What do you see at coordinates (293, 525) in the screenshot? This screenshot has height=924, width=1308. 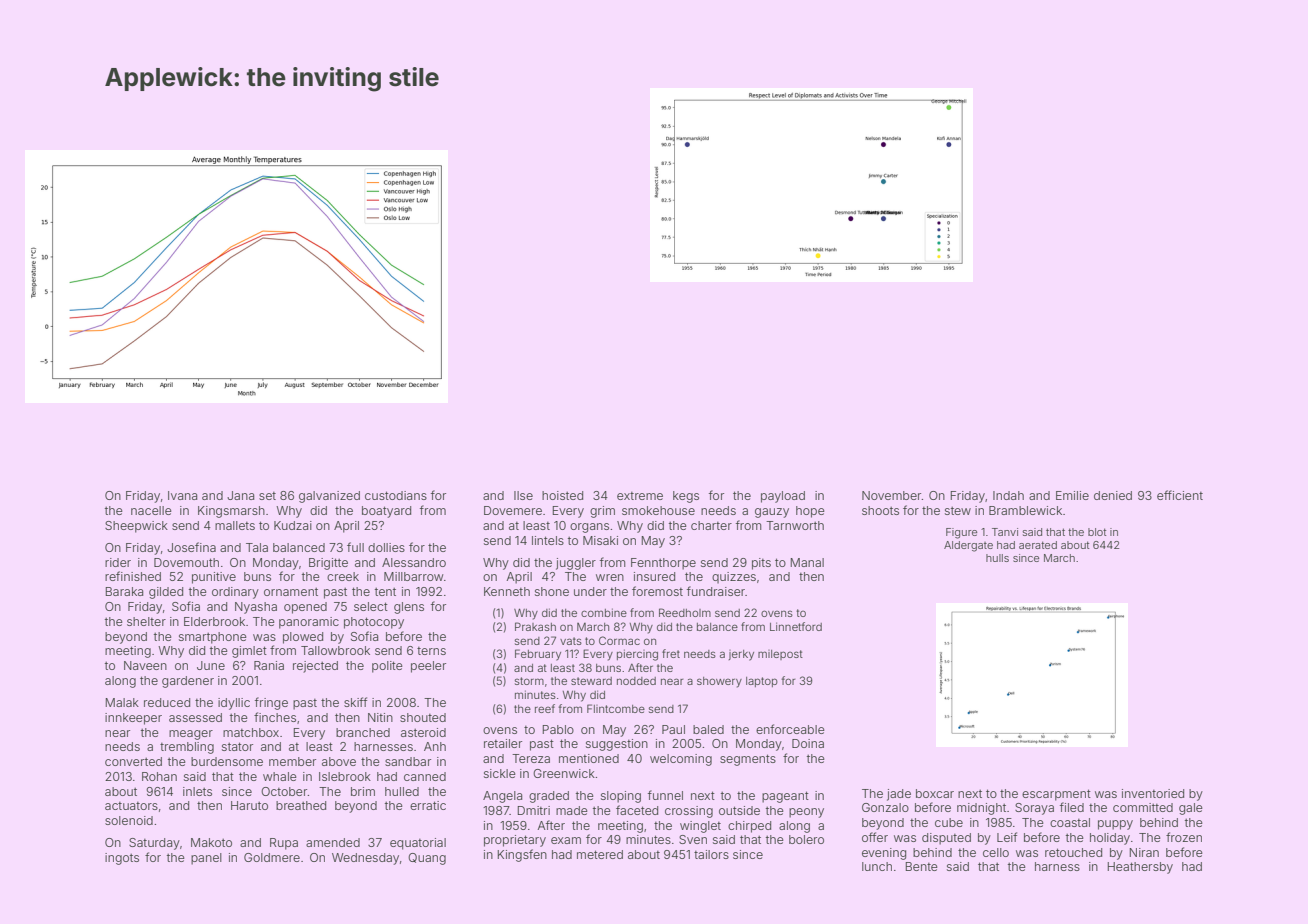 I see `Kudzai` at bounding box center [293, 525].
